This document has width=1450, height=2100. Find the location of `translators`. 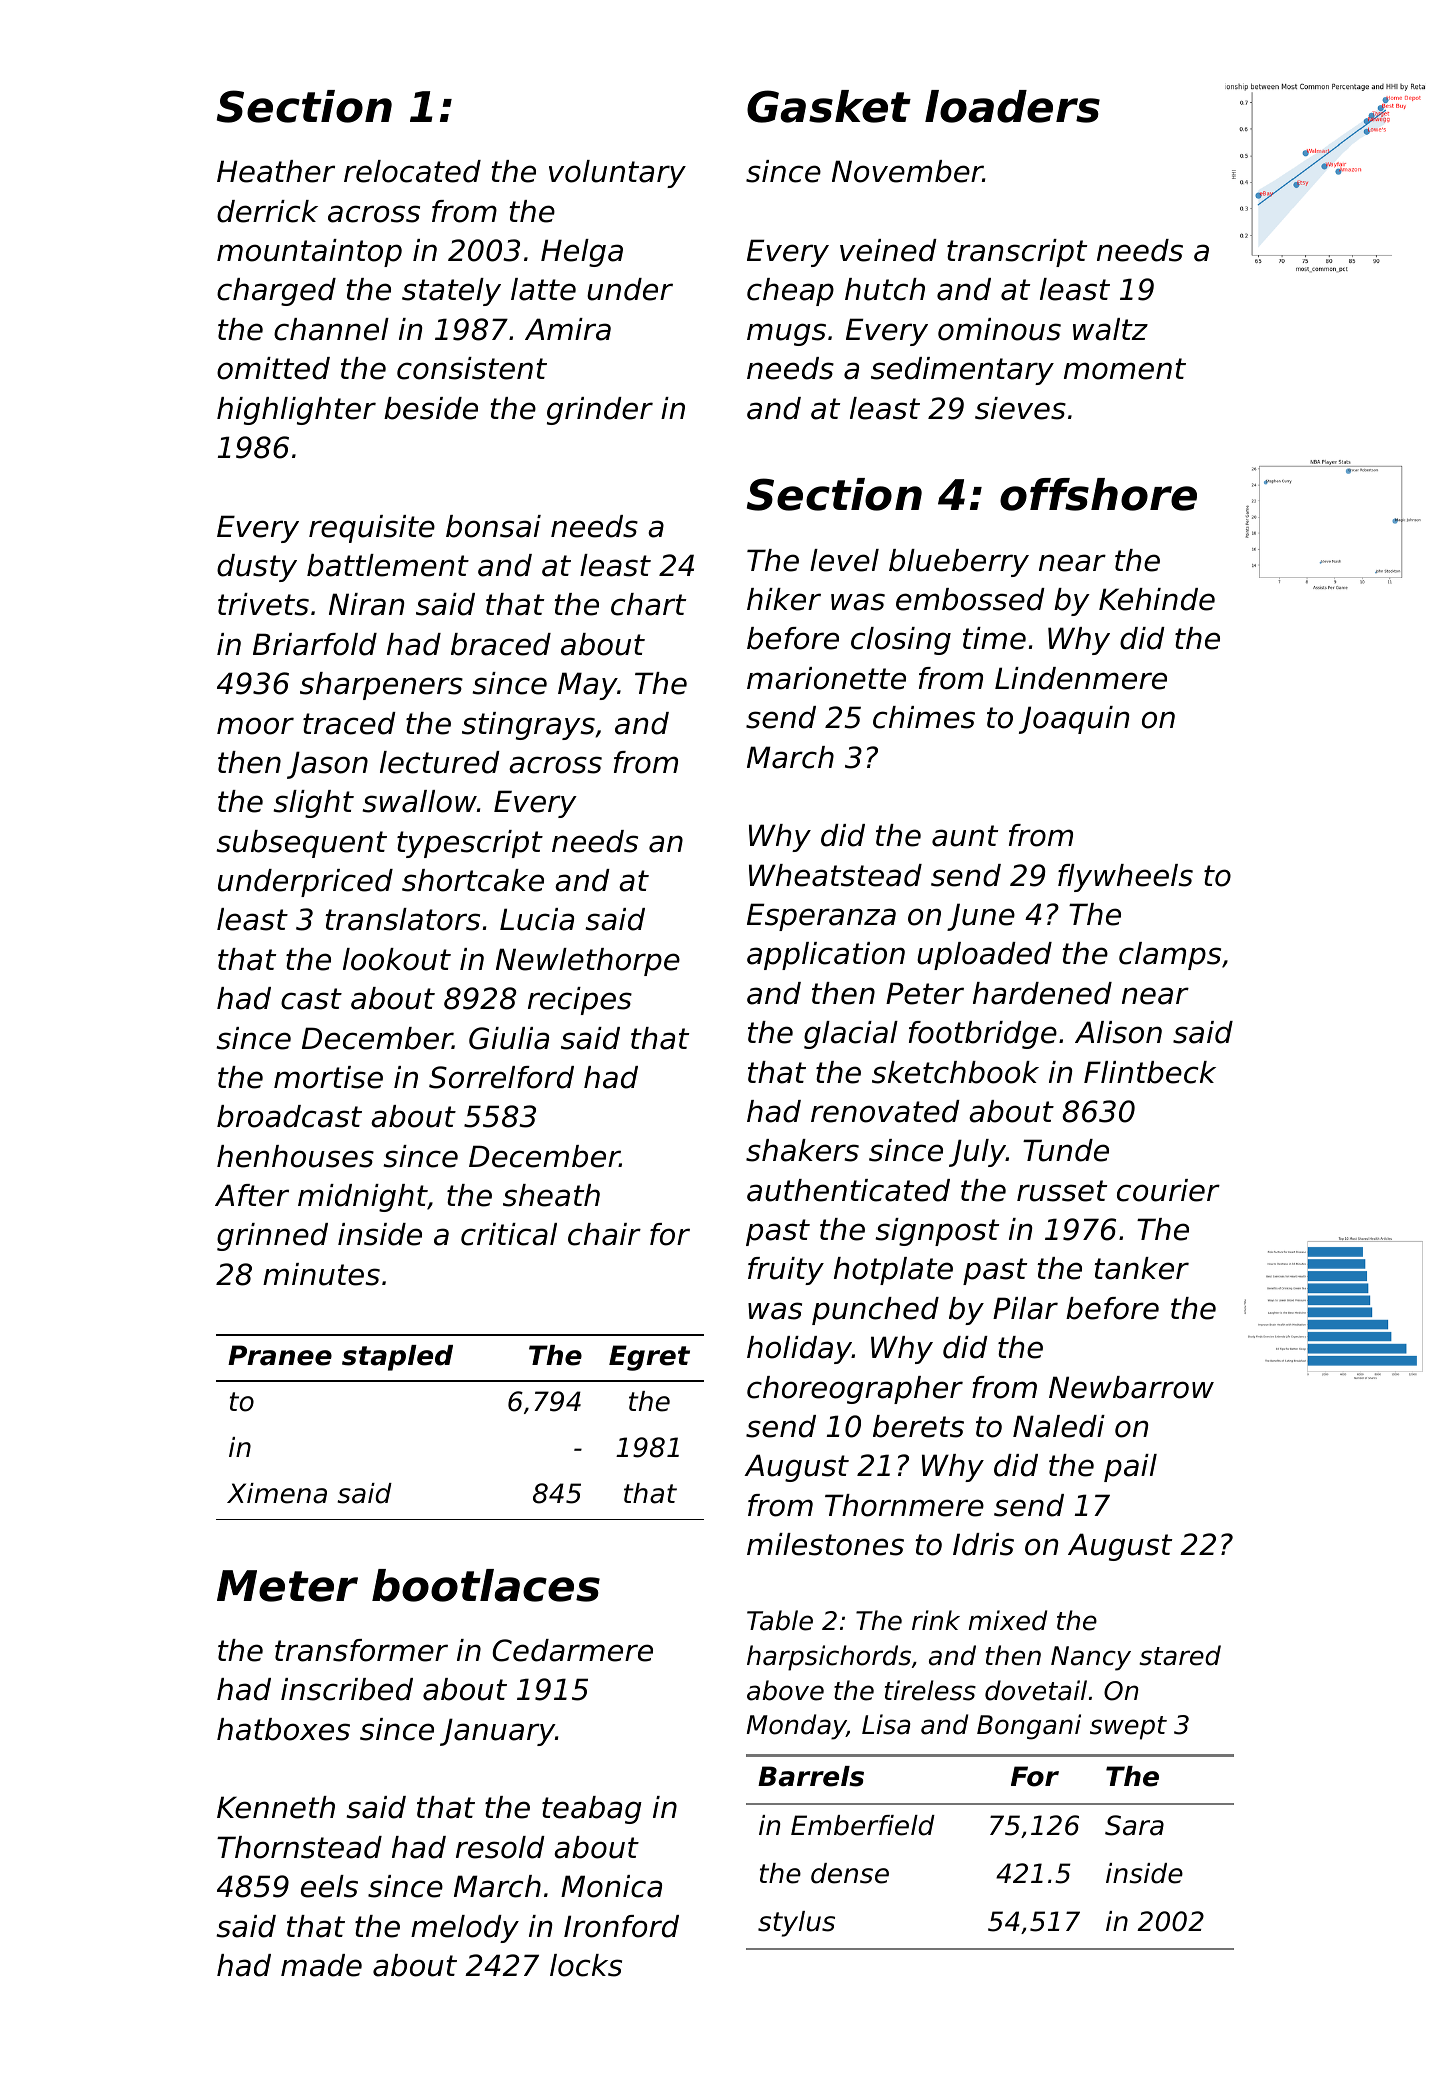

translators is located at coordinates (402, 919).
